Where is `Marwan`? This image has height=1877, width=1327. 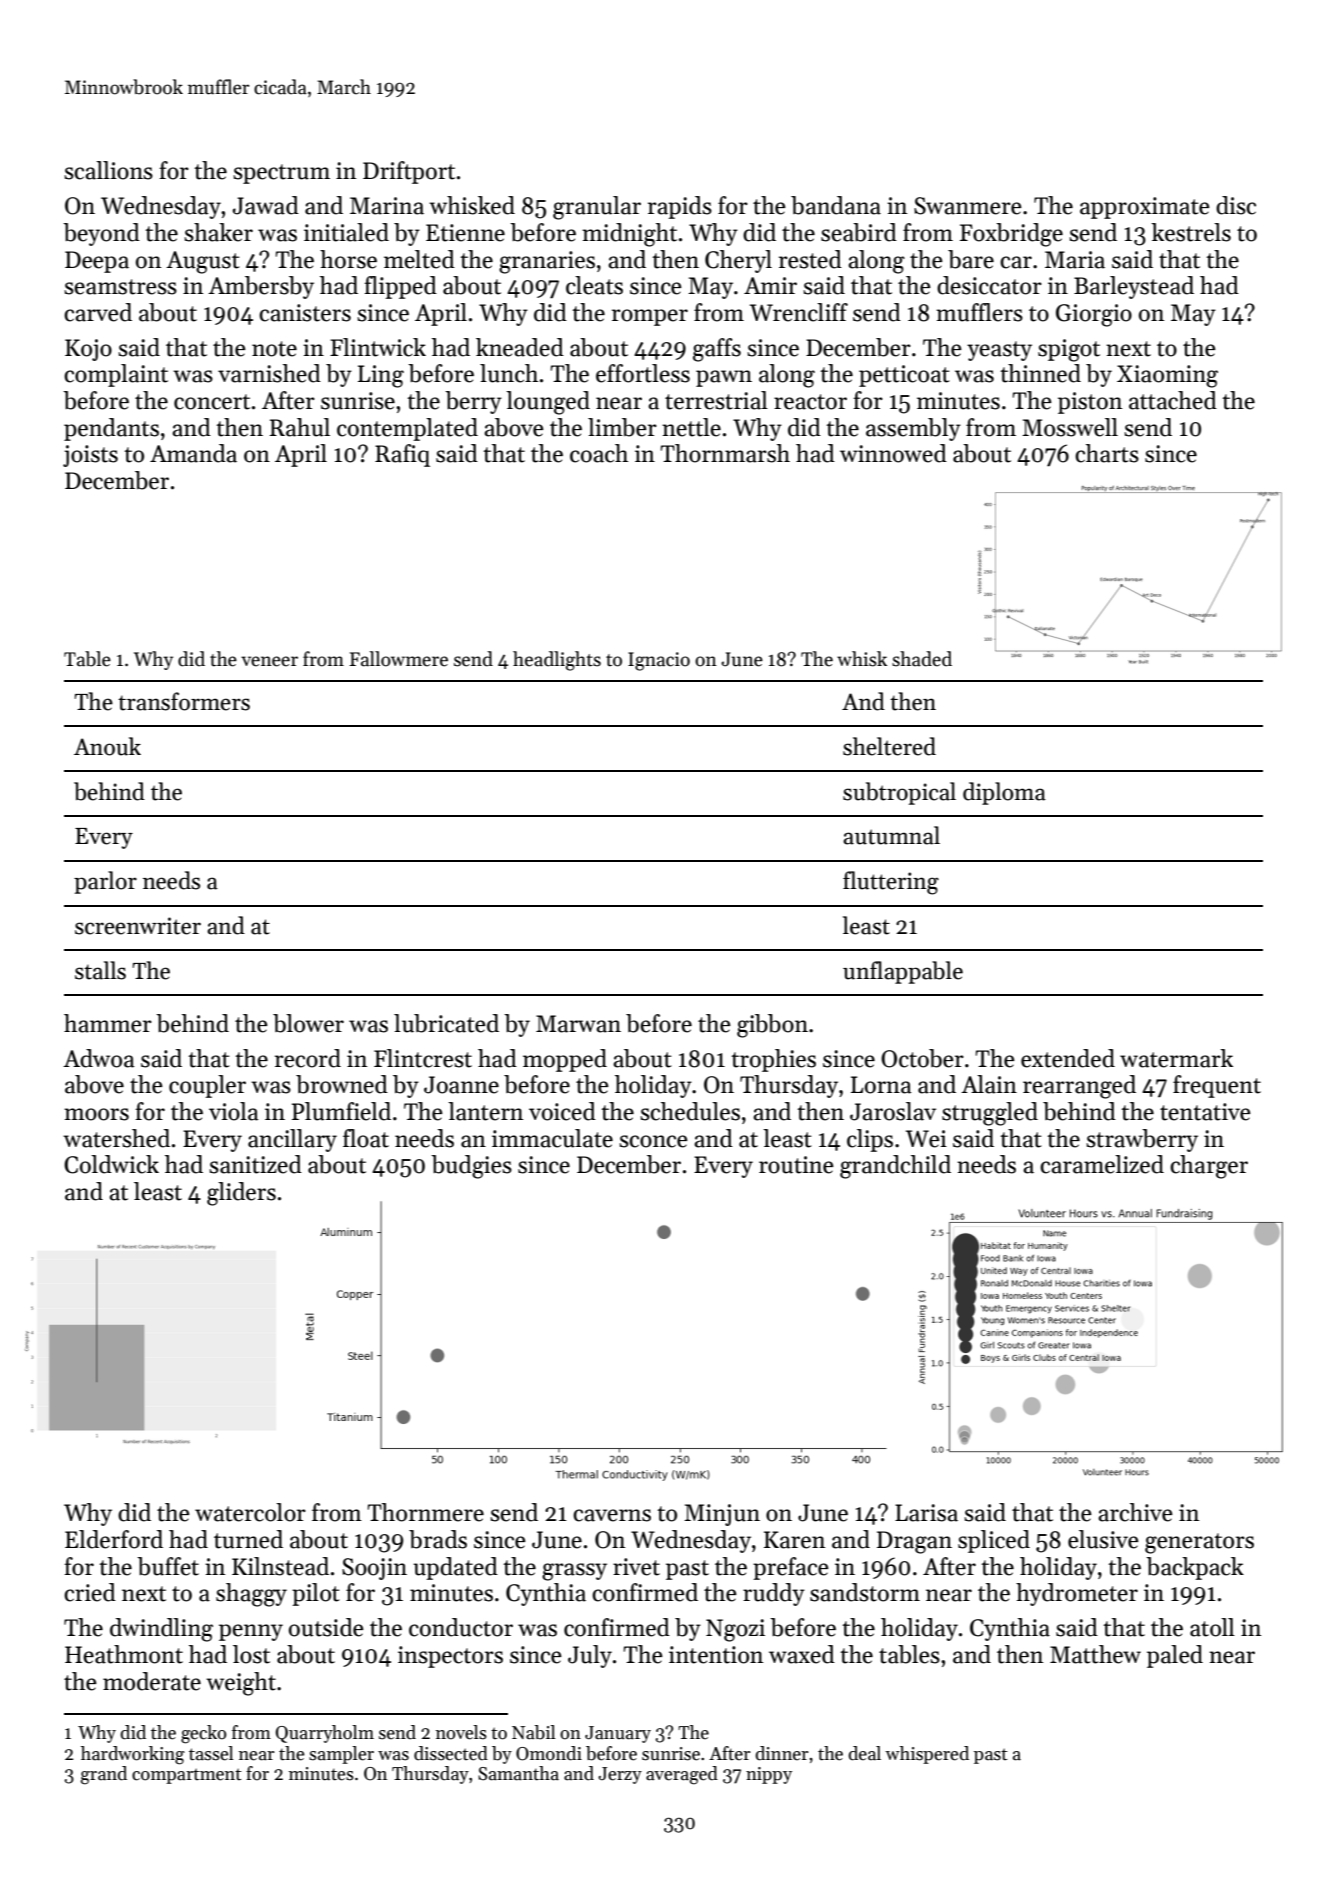
Marwan is located at coordinates (578, 1024).
